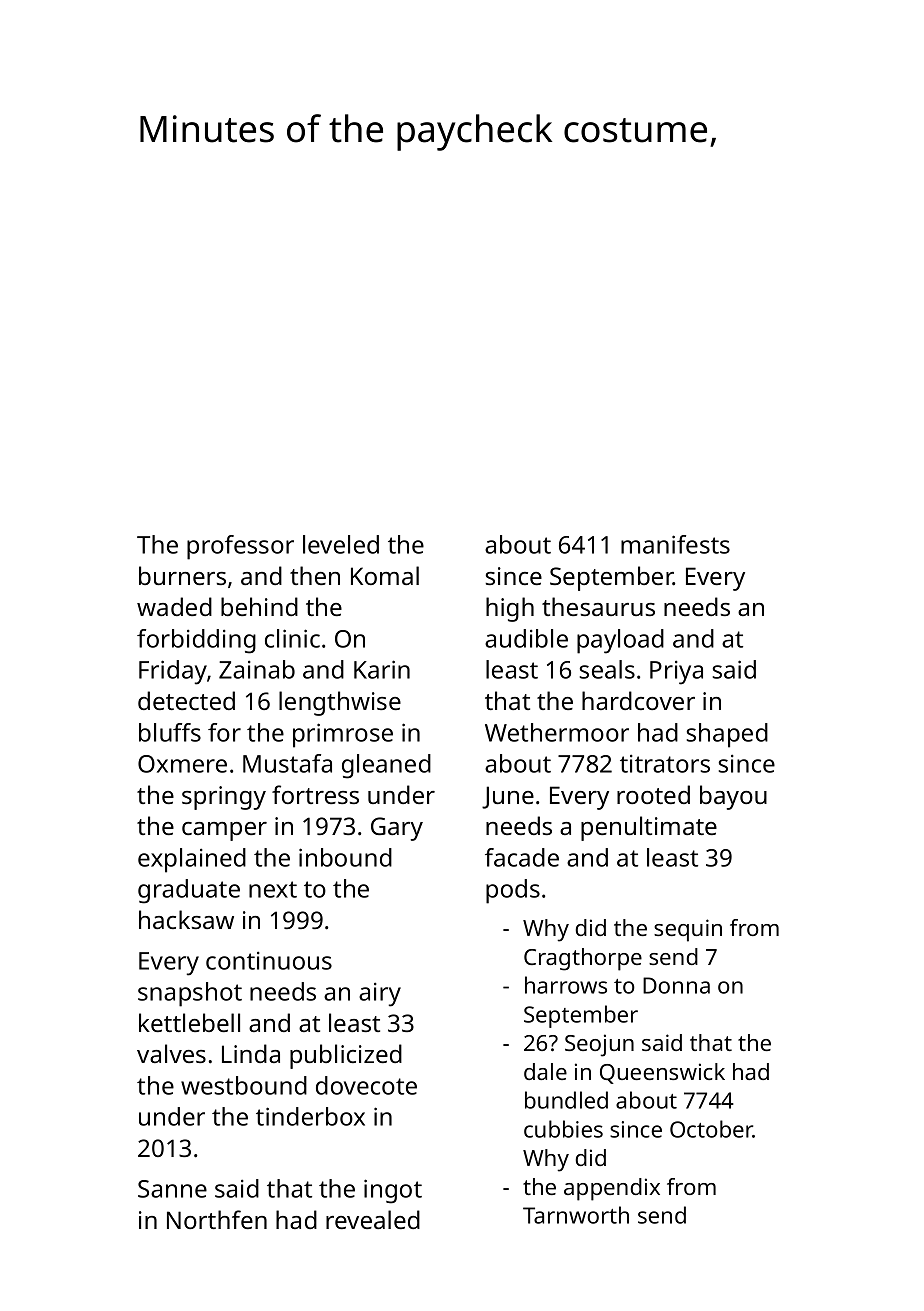 The width and height of the image is (924, 1311). Describe the element at coordinates (217, 1219) in the image. I see `Northfen` at that location.
